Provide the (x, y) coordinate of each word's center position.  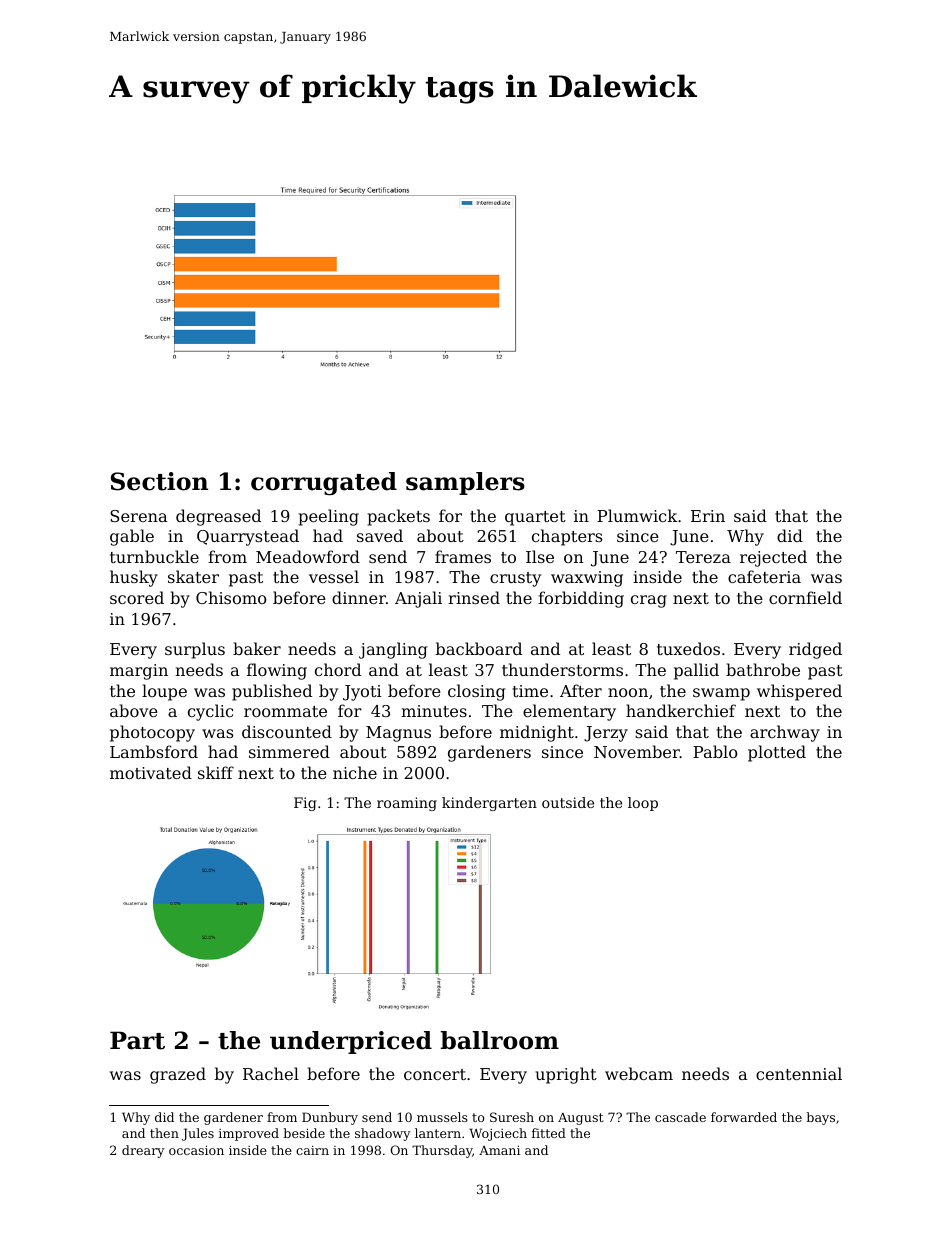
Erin (708, 516)
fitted (549, 1133)
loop (643, 804)
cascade (680, 1117)
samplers (465, 483)
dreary (143, 1151)
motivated (151, 772)
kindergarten (489, 804)
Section (159, 481)
